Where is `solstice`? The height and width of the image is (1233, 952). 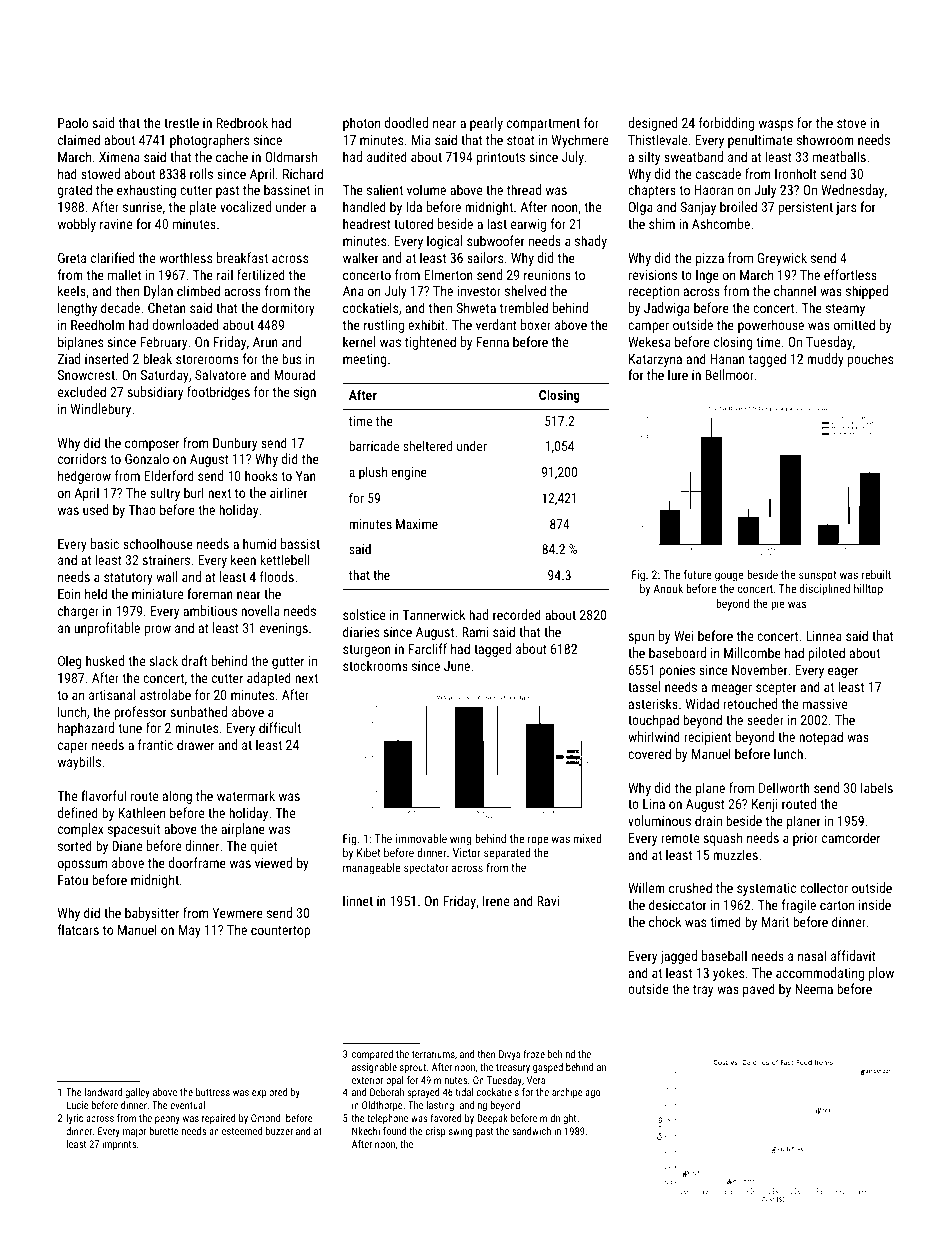
solstice is located at coordinates (364, 614).
